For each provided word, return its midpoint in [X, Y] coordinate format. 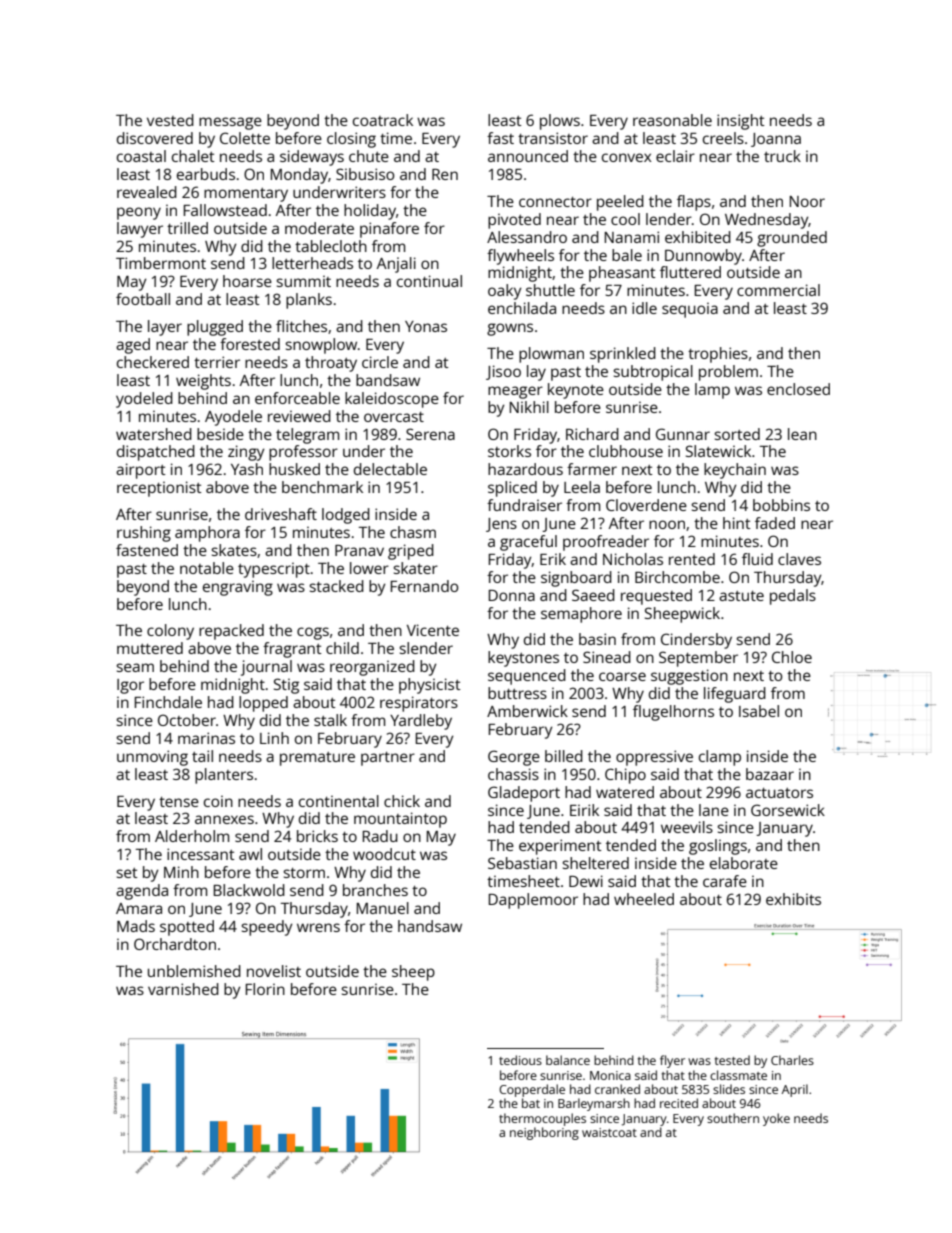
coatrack [383, 120]
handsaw [430, 926]
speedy [267, 928]
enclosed [798, 389]
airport [141, 471]
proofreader [606, 543]
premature [317, 759]
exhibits [793, 899]
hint [737, 523]
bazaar [770, 774]
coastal [141, 156]
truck [782, 156]
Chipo [625, 776]
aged [133, 346]
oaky [505, 292]
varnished [183, 989]
